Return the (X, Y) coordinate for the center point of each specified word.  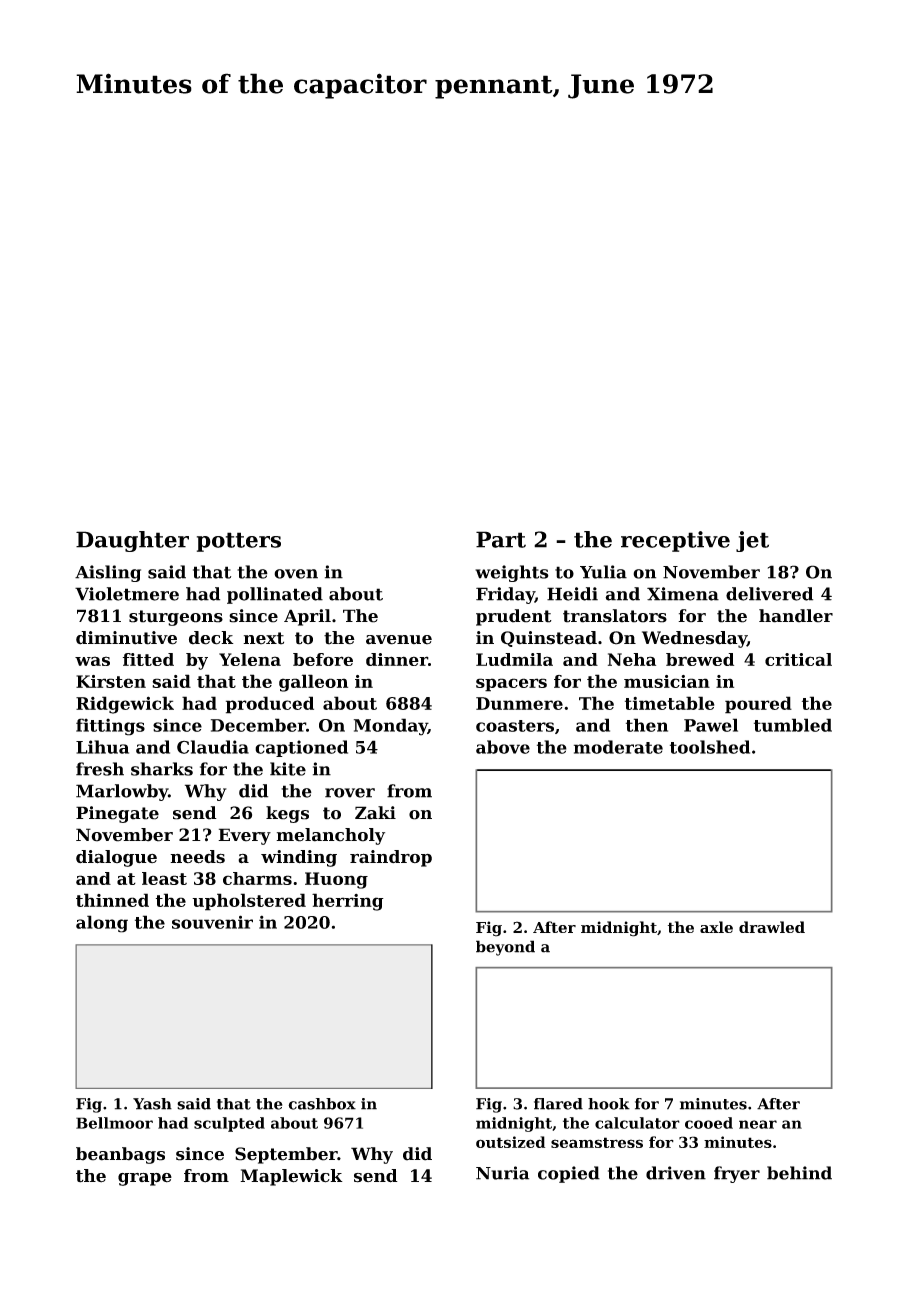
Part (501, 539)
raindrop (391, 858)
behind (799, 1173)
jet (752, 541)
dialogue (116, 858)
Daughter (132, 541)
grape (145, 1179)
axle (716, 927)
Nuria (502, 1173)
